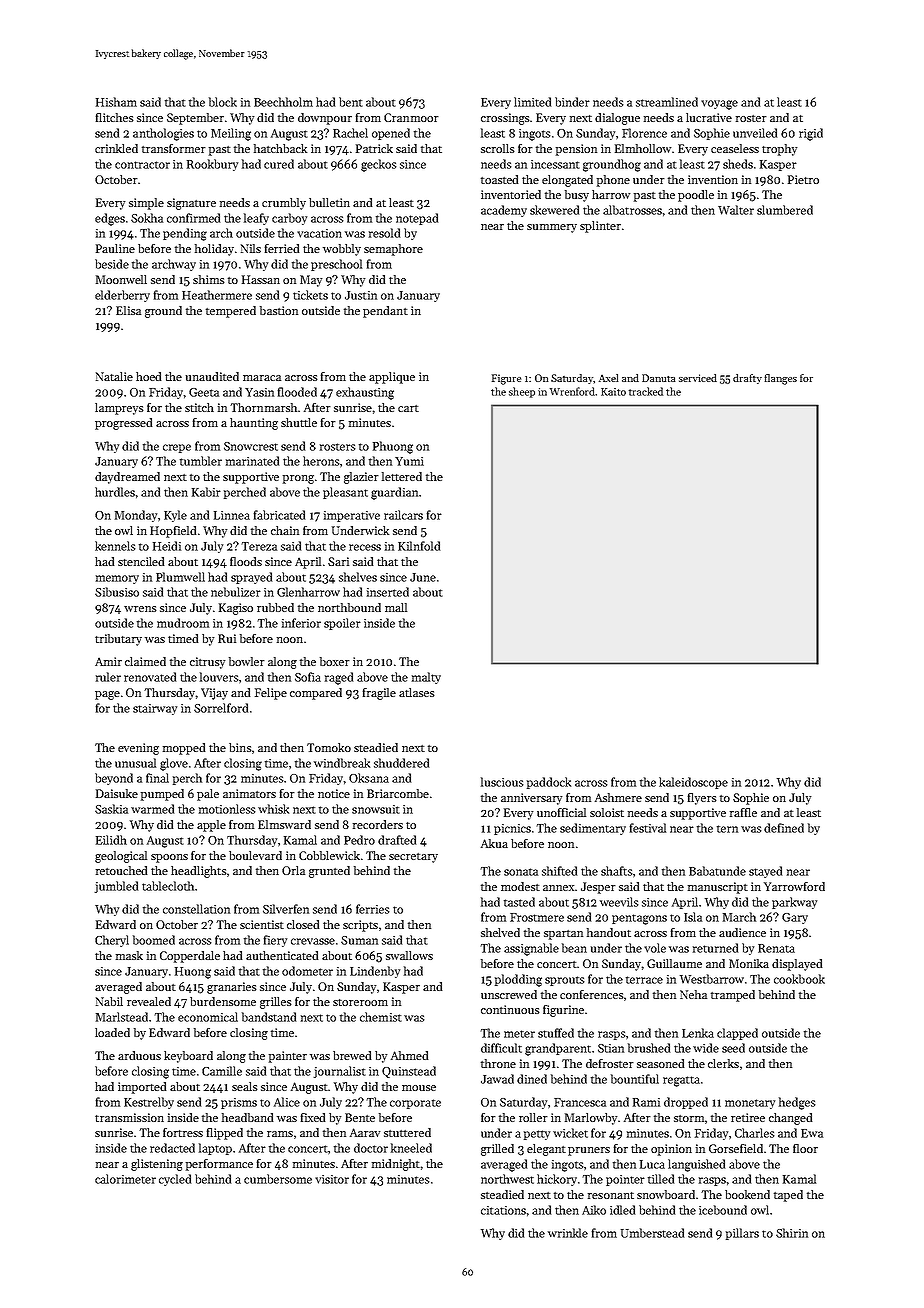 This image has width=924, height=1308. What do you see at coordinates (204, 392) in the image?
I see `Geeta` at bounding box center [204, 392].
